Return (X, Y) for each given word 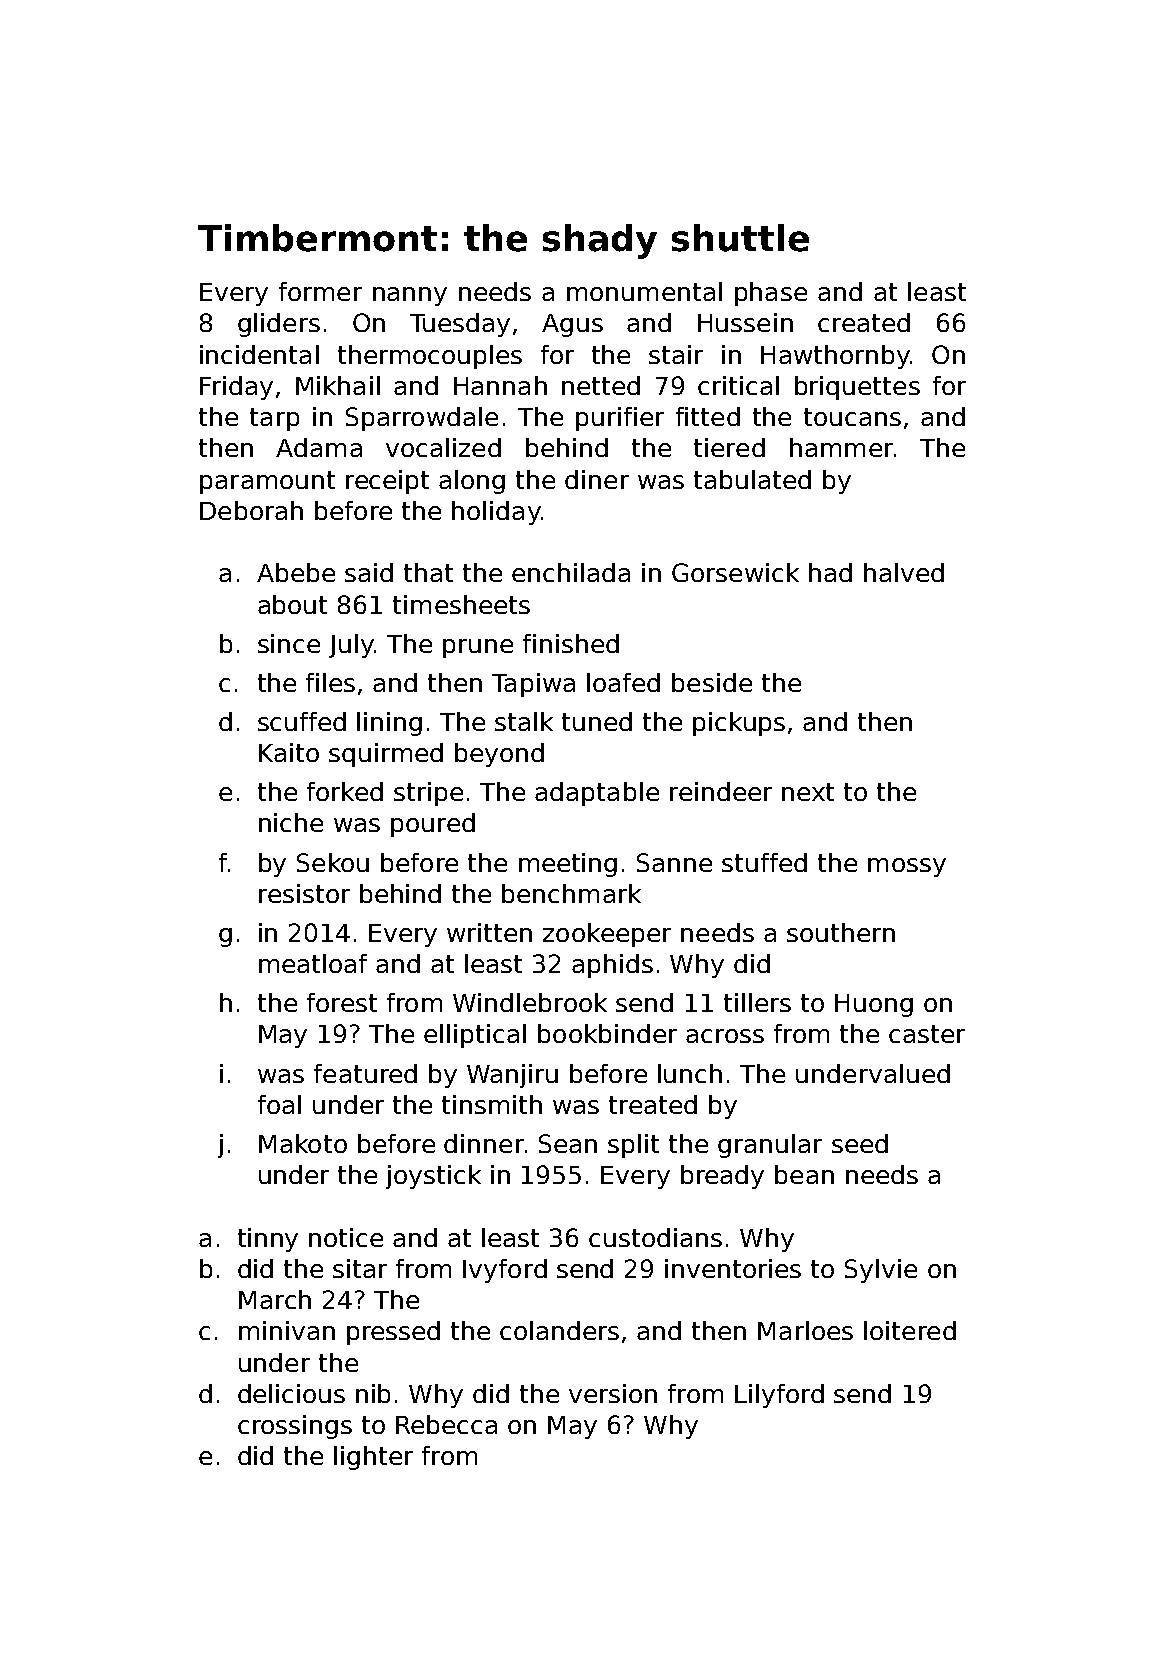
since (289, 643)
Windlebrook (530, 1002)
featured (365, 1073)
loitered (910, 1330)
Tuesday (460, 325)
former (320, 291)
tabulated (752, 479)
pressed (393, 1333)
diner (597, 479)
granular (770, 1146)
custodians (655, 1237)
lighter (373, 1458)
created (864, 322)
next (808, 792)
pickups (739, 724)
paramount (267, 482)
